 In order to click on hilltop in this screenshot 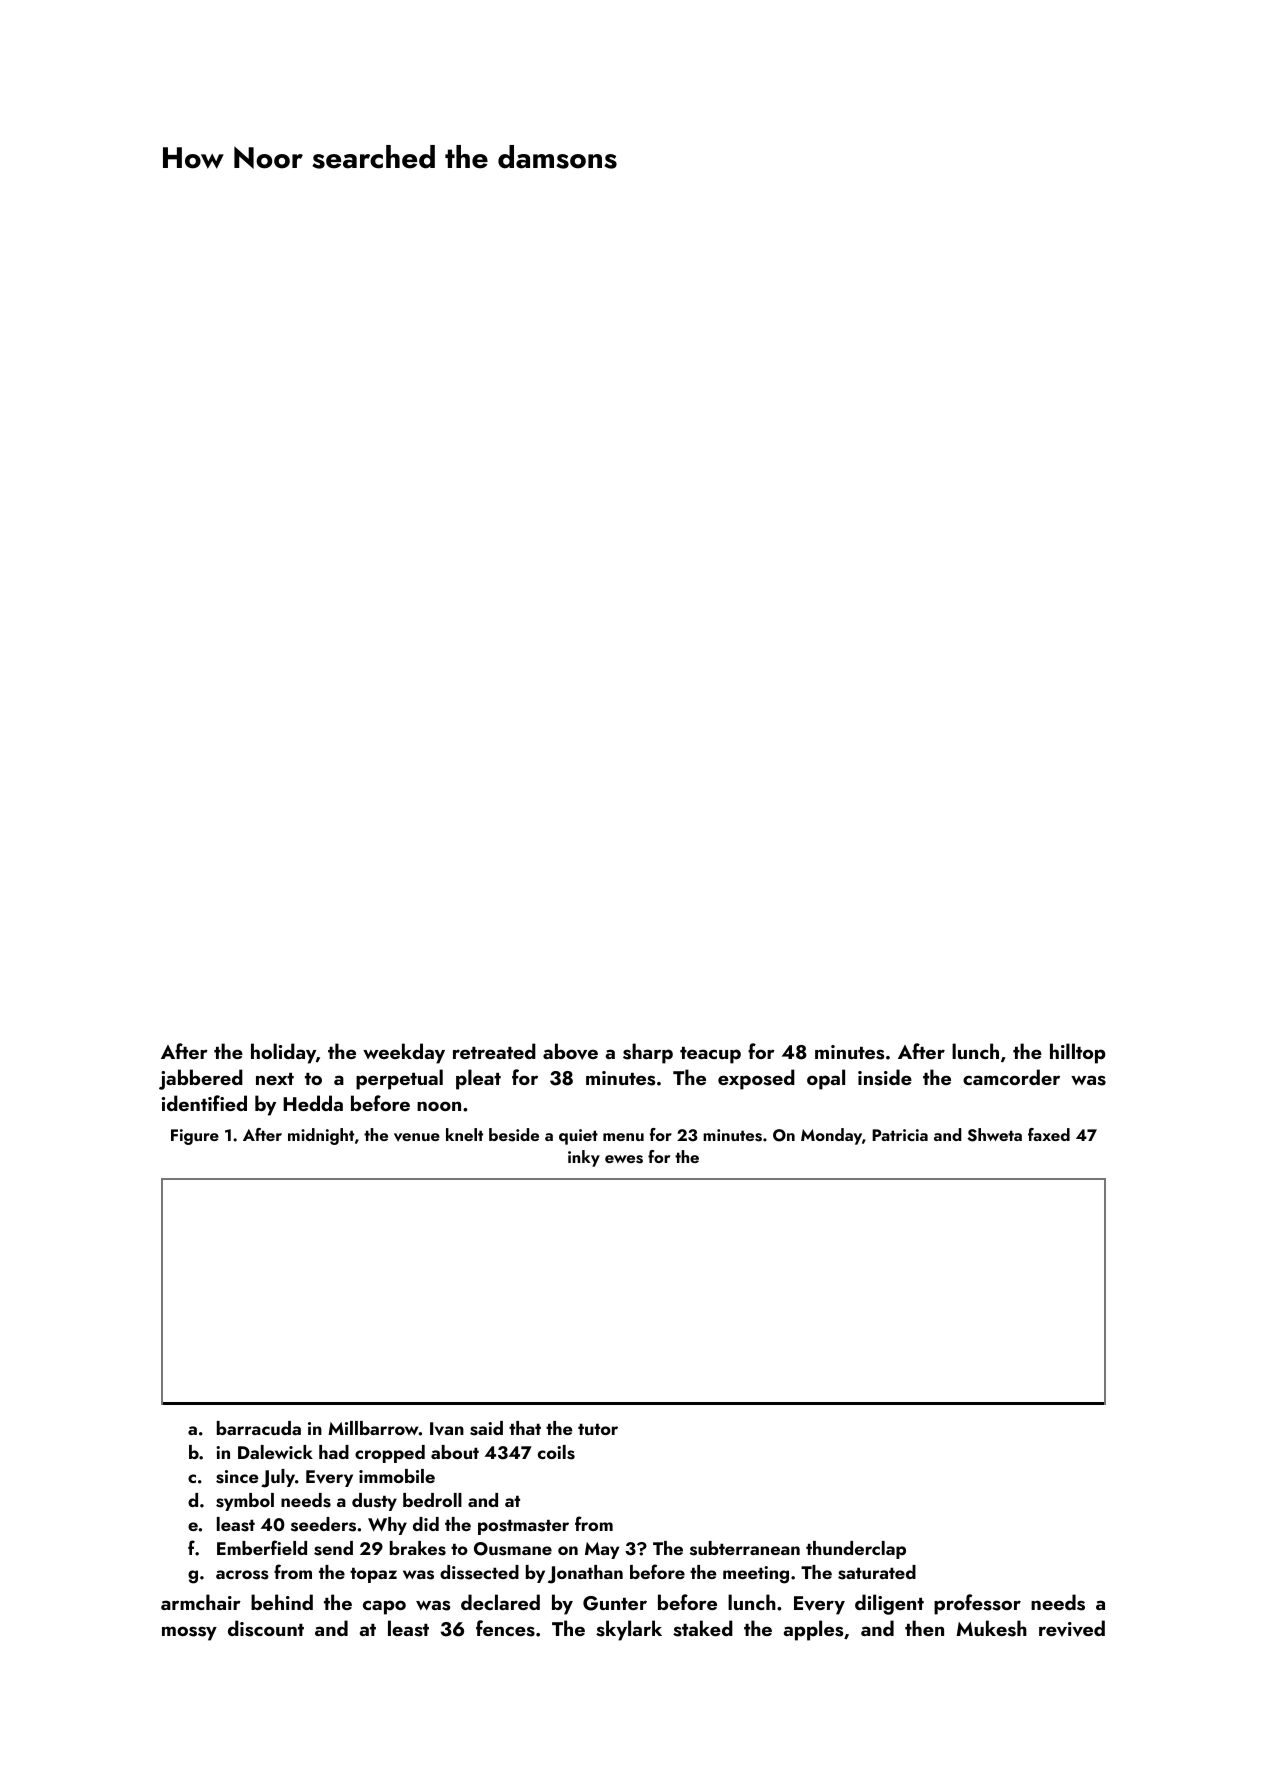, I will do `click(1078, 1053)`.
